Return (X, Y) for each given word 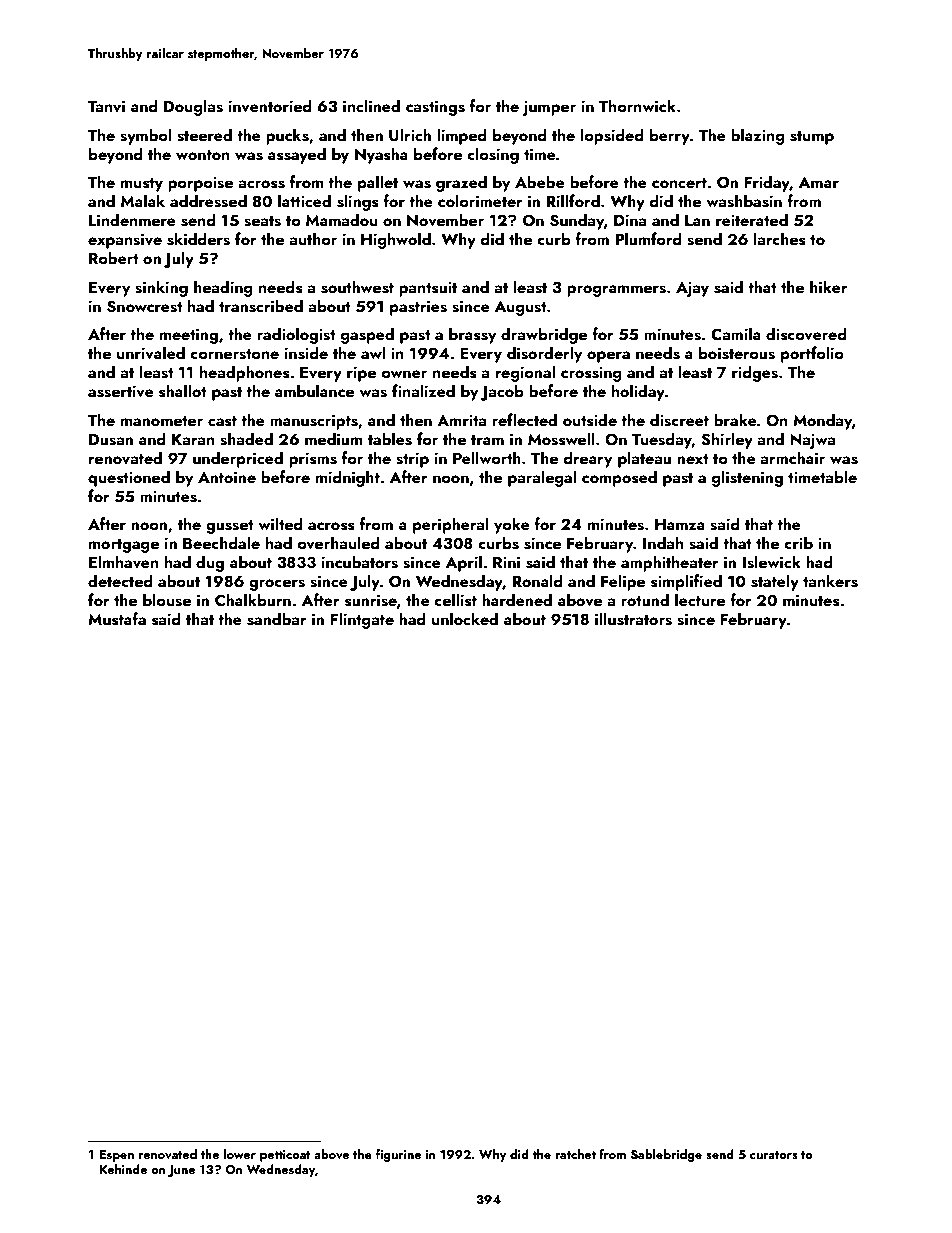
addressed (208, 201)
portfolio (812, 354)
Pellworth (487, 457)
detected (120, 580)
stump (812, 138)
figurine (398, 1155)
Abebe (540, 181)
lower (240, 1154)
